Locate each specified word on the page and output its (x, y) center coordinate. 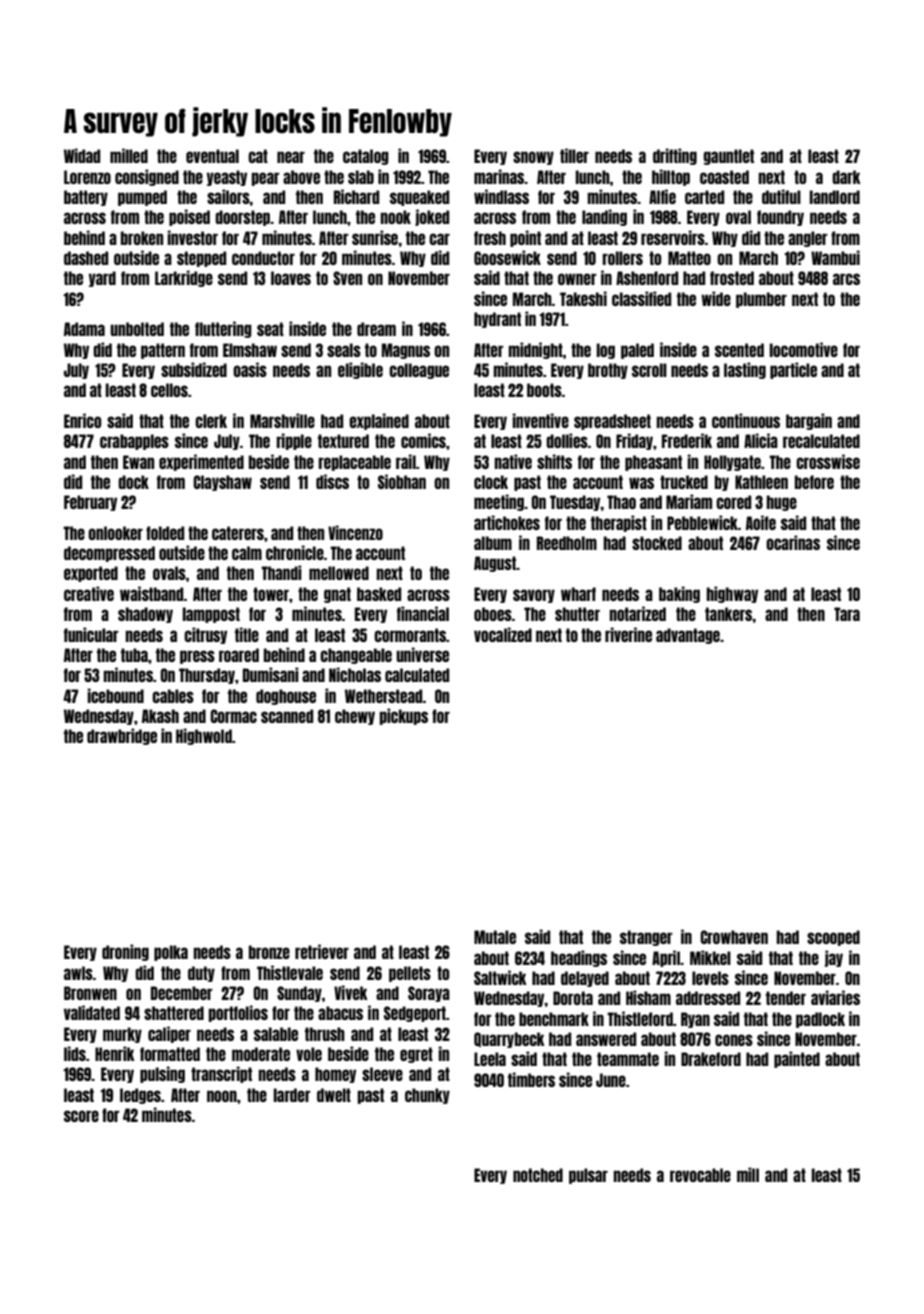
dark (846, 177)
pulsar (588, 1176)
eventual (212, 156)
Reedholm (567, 543)
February (90, 503)
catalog (366, 157)
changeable (356, 656)
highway (732, 594)
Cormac (233, 716)
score (81, 1116)
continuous (746, 420)
